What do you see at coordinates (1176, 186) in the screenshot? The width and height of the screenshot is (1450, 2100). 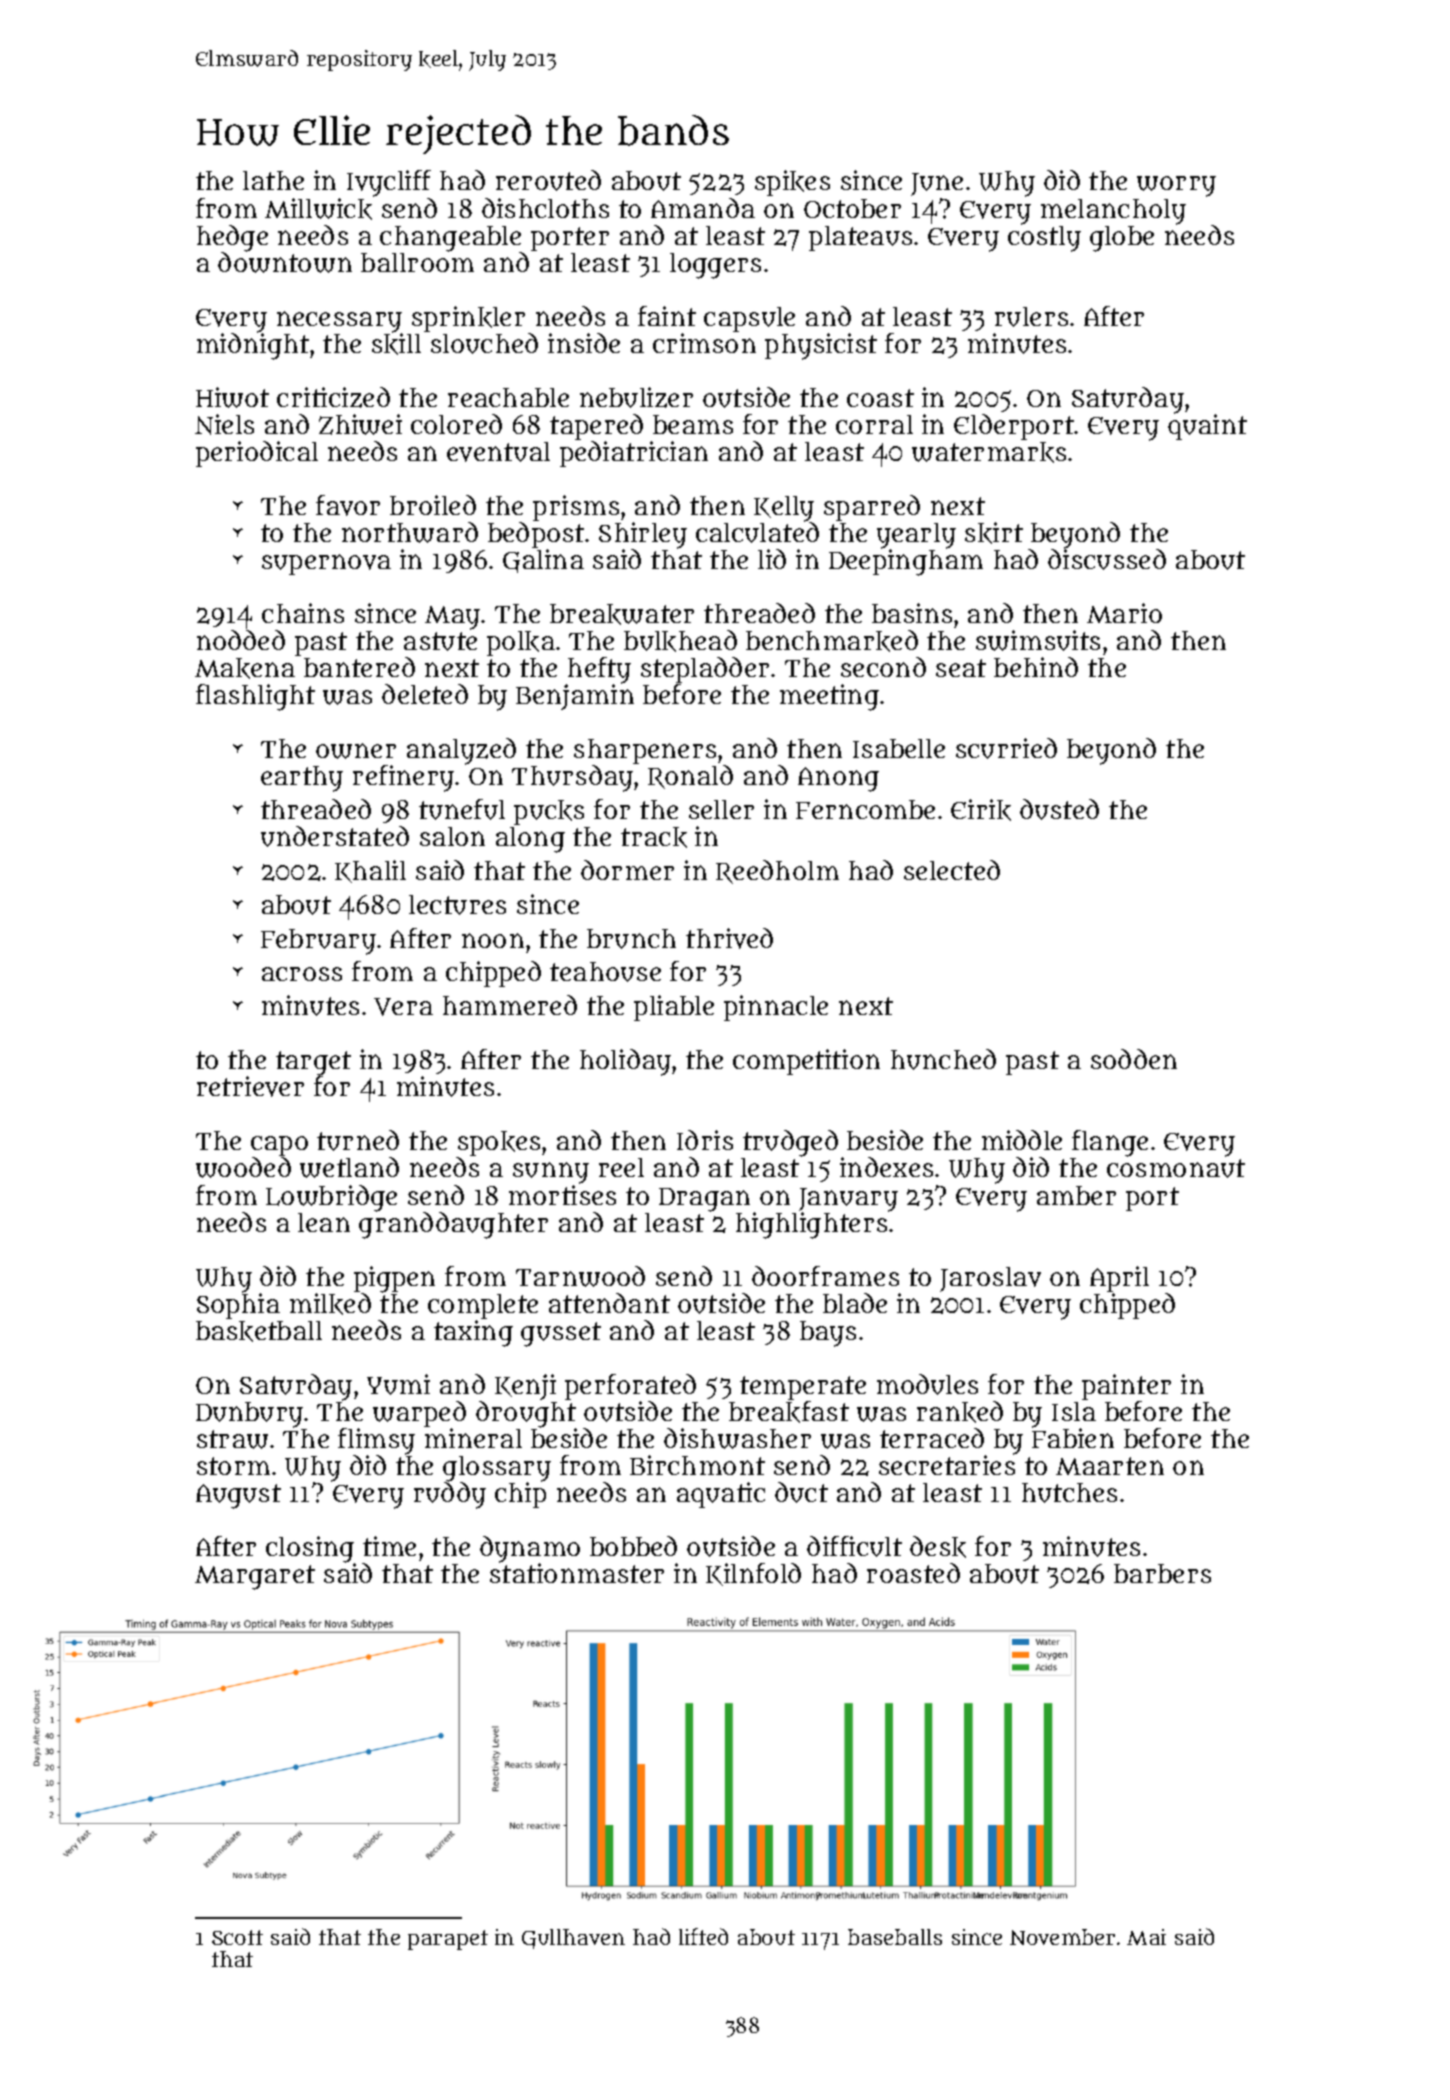 I see `worry` at bounding box center [1176, 186].
